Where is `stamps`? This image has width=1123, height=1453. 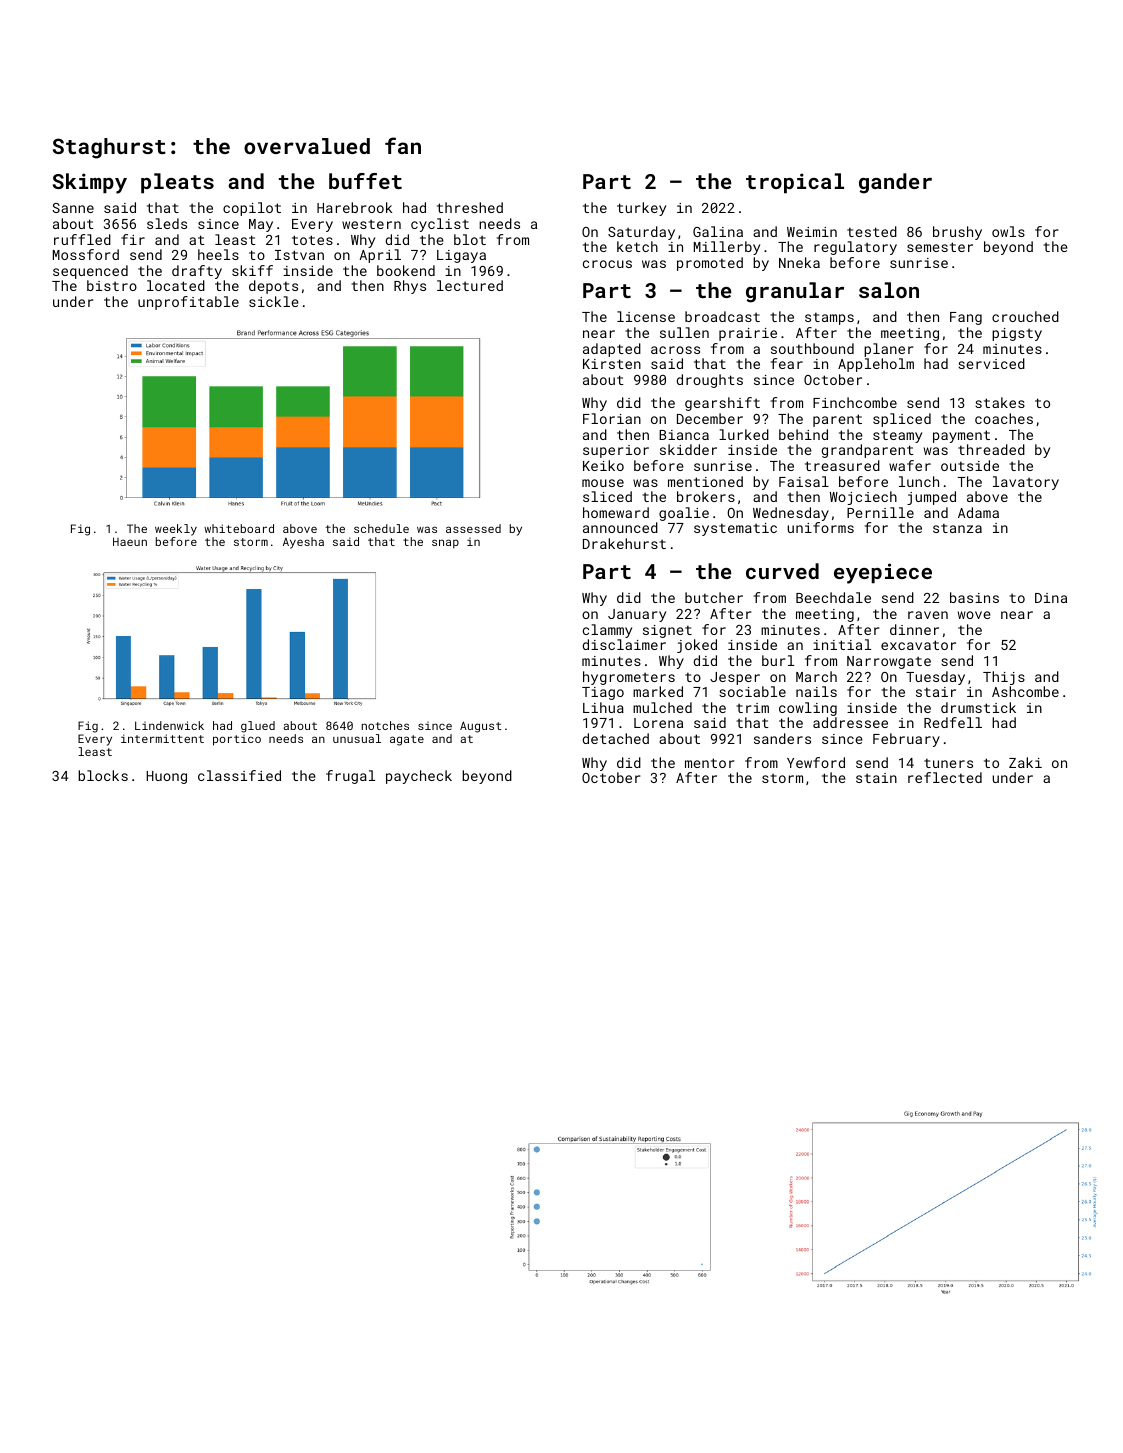
stamps is located at coordinates (829, 318).
